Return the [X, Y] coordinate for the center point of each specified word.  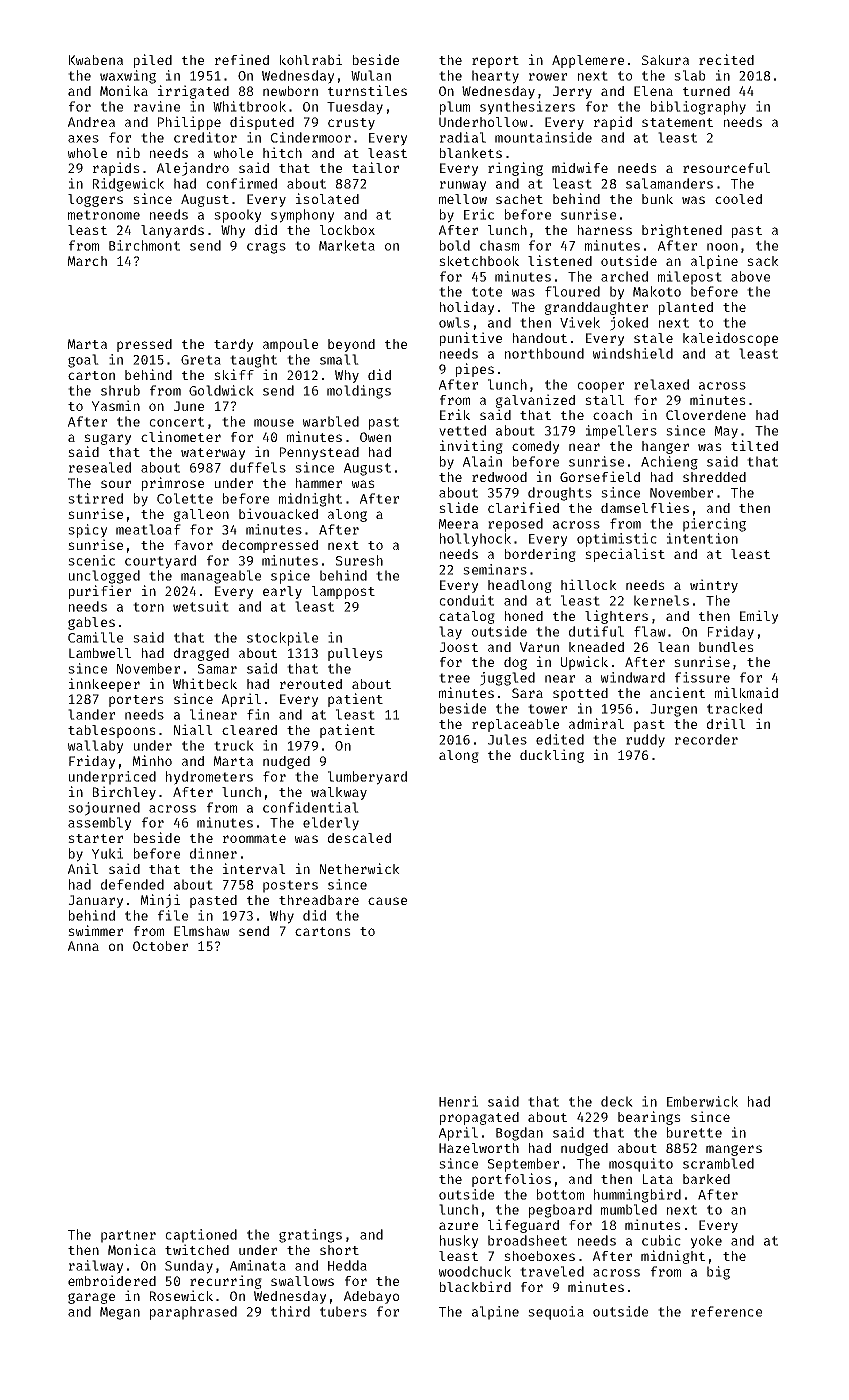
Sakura [665, 60]
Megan [120, 1313]
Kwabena [96, 60]
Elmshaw [202, 931]
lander [91, 714]
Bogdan [519, 1134]
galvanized [535, 401]
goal [83, 361]
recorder [706, 739]
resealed [100, 467]
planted [686, 308]
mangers [734, 1150]
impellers [621, 432]
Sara [527, 693]
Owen [375, 437]
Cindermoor [311, 137]
